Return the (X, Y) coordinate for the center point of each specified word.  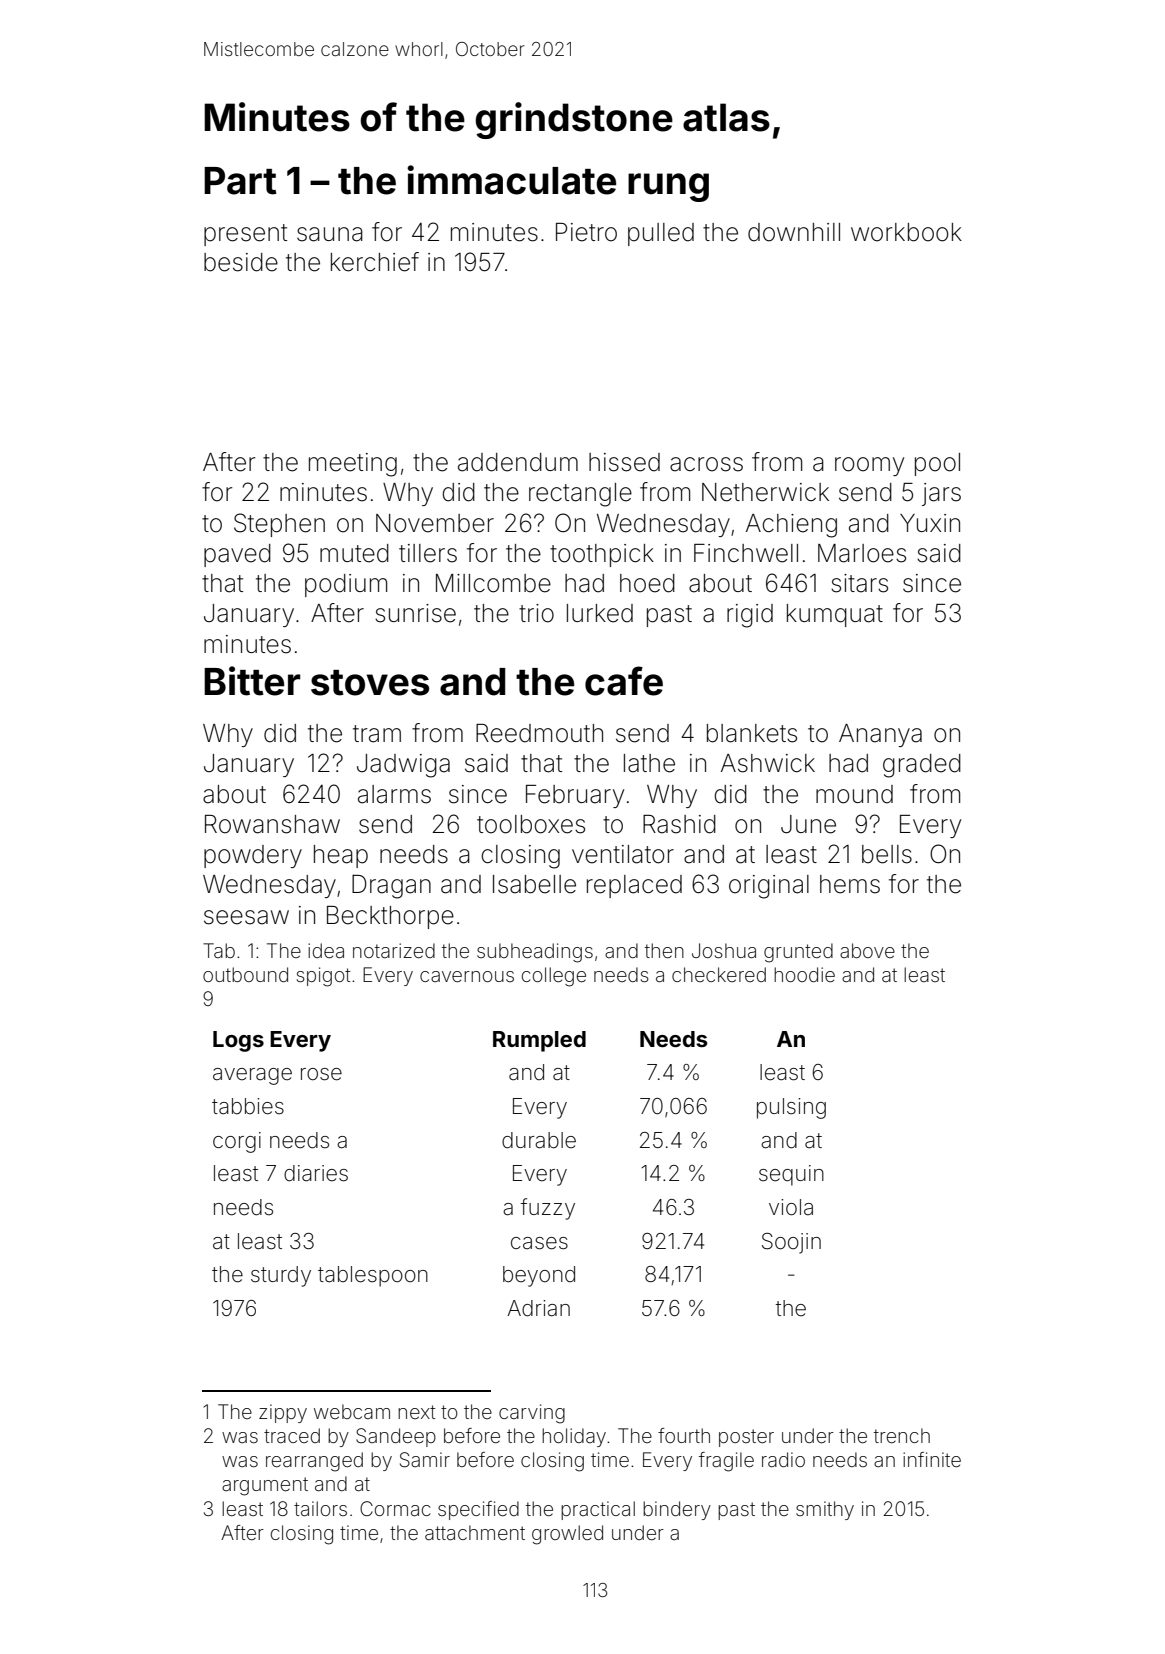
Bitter (252, 681)
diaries (316, 1173)
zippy (283, 1413)
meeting (353, 465)
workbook (906, 232)
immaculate (511, 180)
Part (240, 181)
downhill (794, 232)
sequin (791, 1175)
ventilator (623, 854)
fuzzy (548, 1209)
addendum (518, 462)
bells (887, 854)
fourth (684, 1435)
